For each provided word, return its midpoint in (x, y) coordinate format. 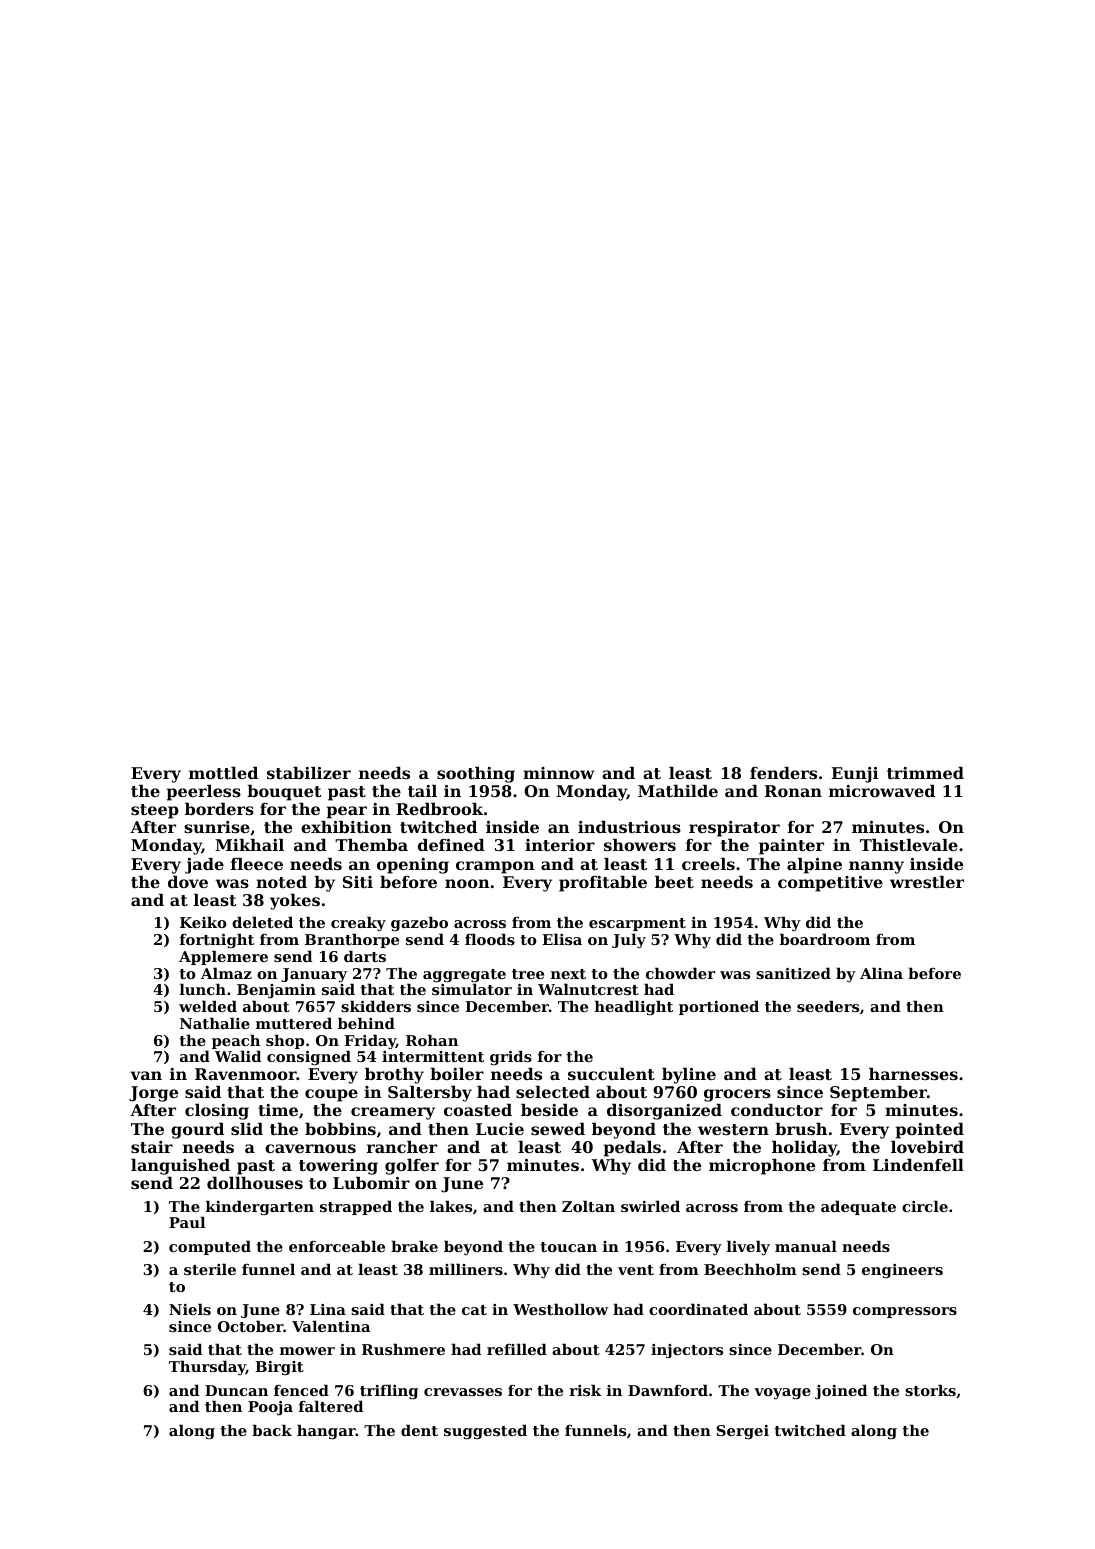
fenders (783, 773)
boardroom (825, 939)
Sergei (742, 1432)
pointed (930, 1131)
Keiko (203, 922)
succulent (611, 1074)
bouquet (284, 793)
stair (152, 1147)
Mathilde (678, 791)
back (272, 1430)
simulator (472, 989)
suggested (485, 1432)
